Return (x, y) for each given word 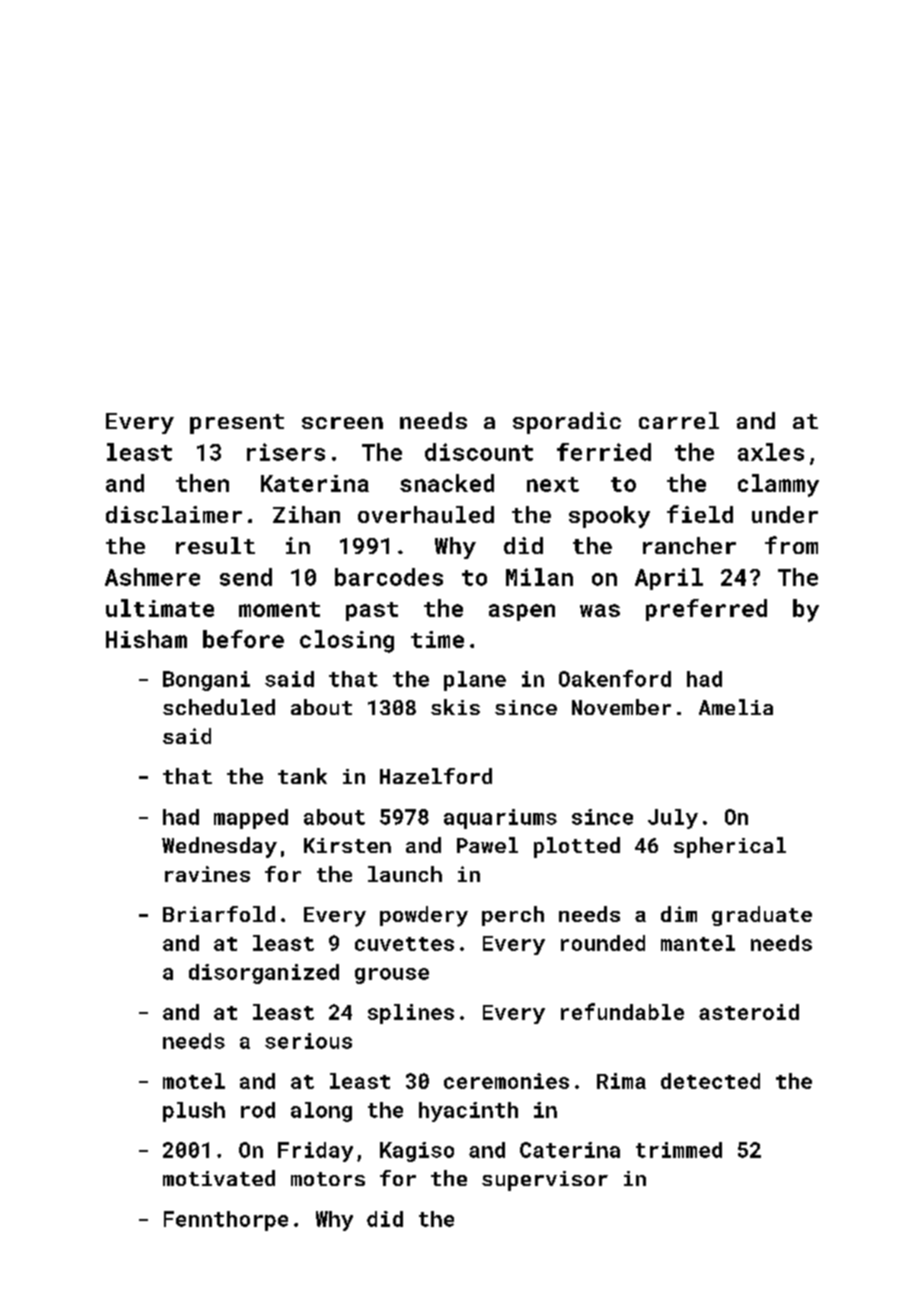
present (237, 424)
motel (194, 1081)
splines (411, 1014)
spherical (730, 847)
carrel (679, 420)
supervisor (545, 1181)
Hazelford (436, 776)
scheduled (219, 707)
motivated (219, 1178)
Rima (621, 1081)
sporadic (567, 423)
